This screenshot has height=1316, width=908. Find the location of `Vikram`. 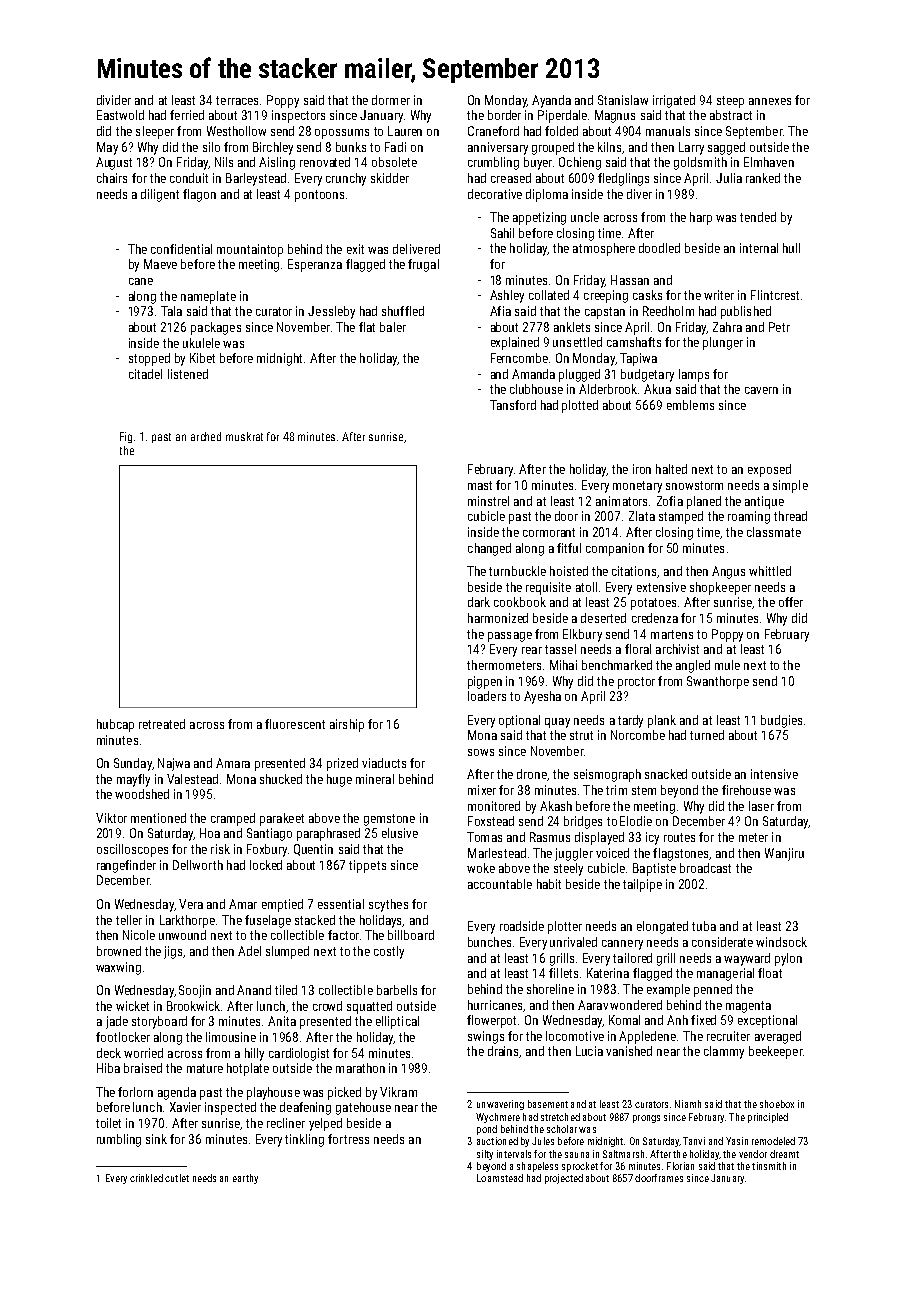

Vikram is located at coordinates (398, 1092).
